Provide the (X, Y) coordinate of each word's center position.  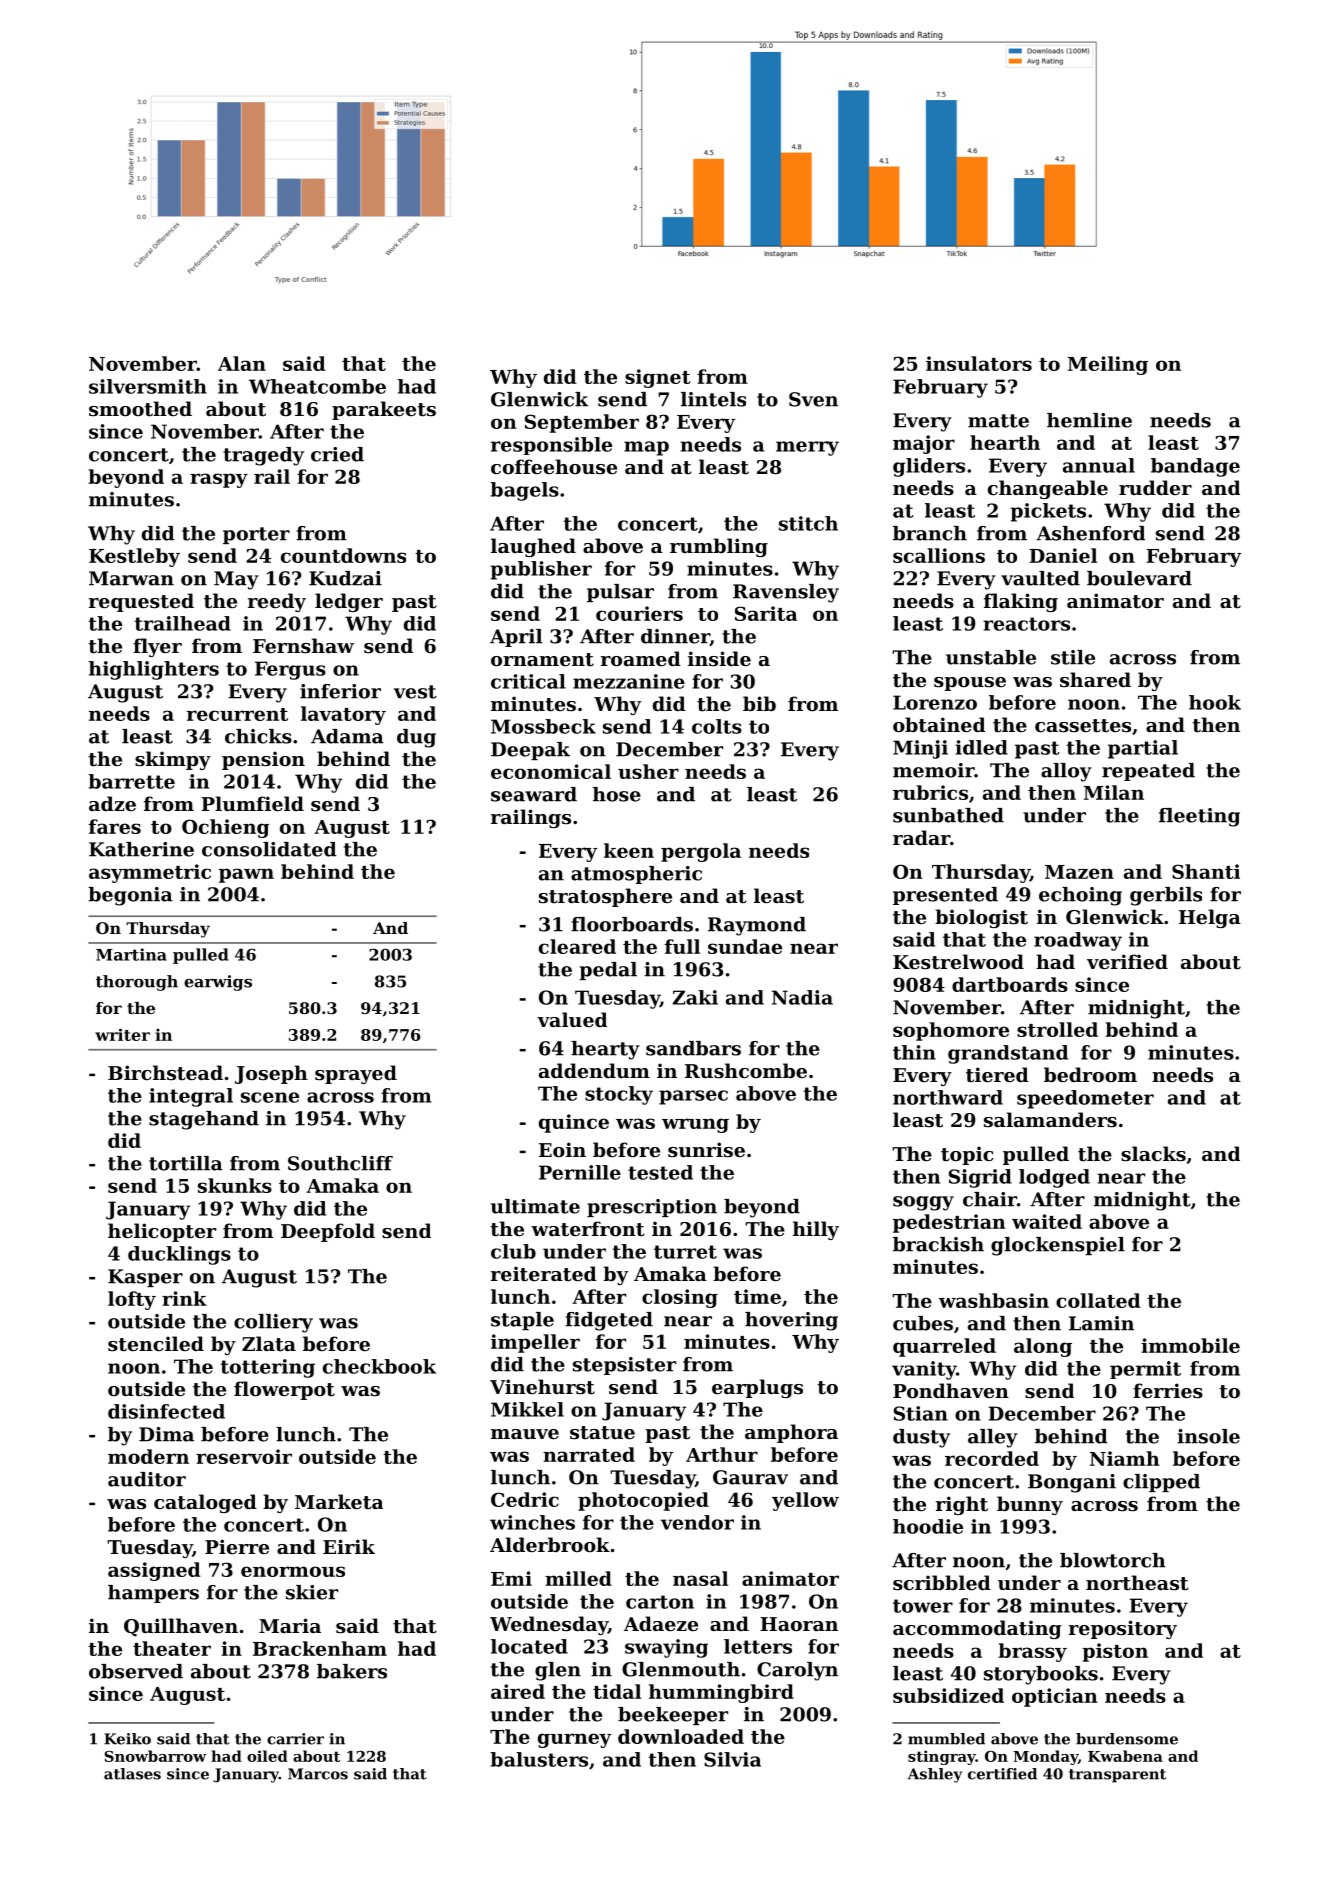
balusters (539, 1759)
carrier (295, 1739)
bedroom (1090, 1074)
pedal (608, 971)
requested (141, 602)
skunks (235, 1185)
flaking (1021, 602)
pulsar (620, 593)
